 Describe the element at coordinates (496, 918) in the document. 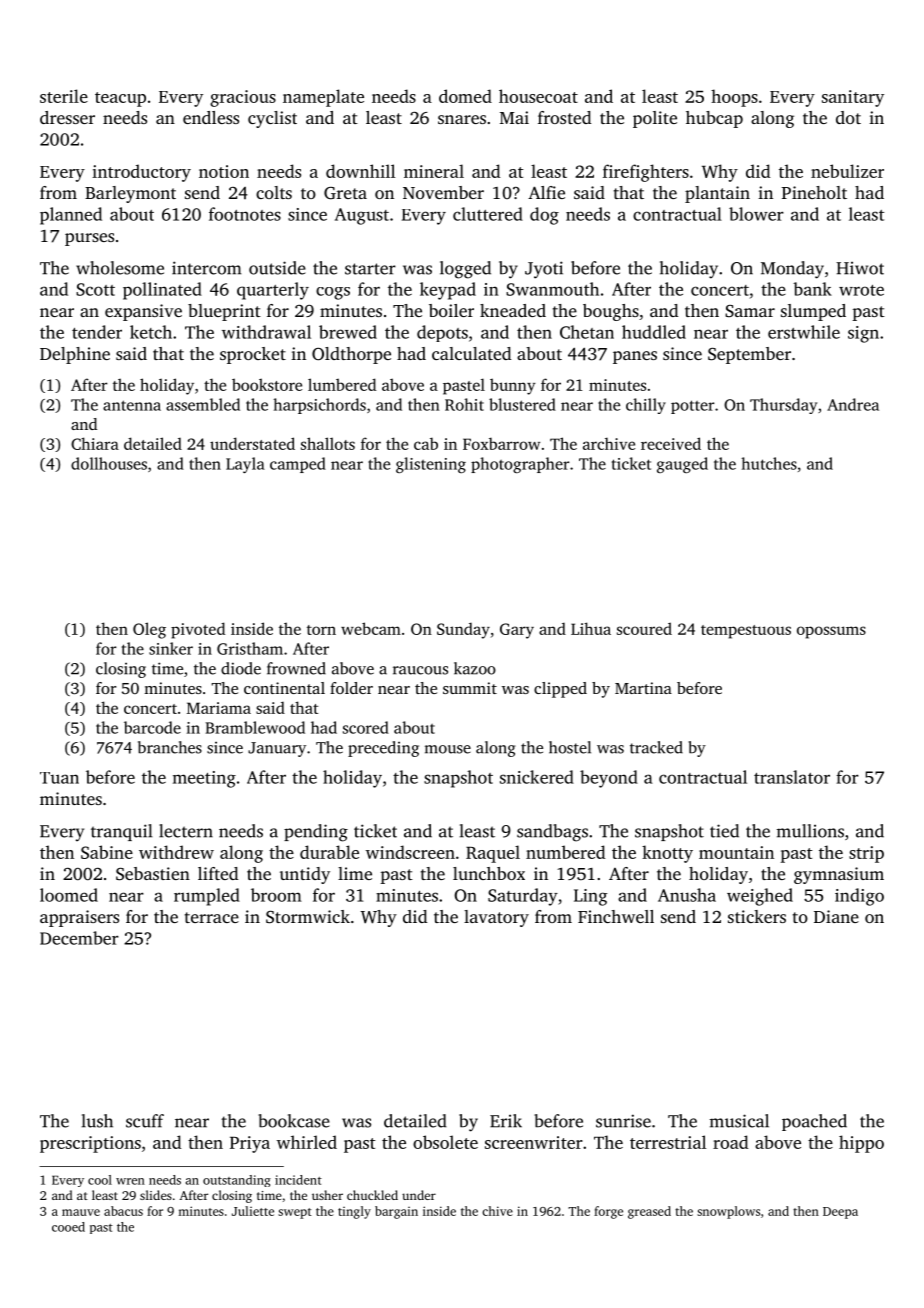

I see `lavatory` at that location.
